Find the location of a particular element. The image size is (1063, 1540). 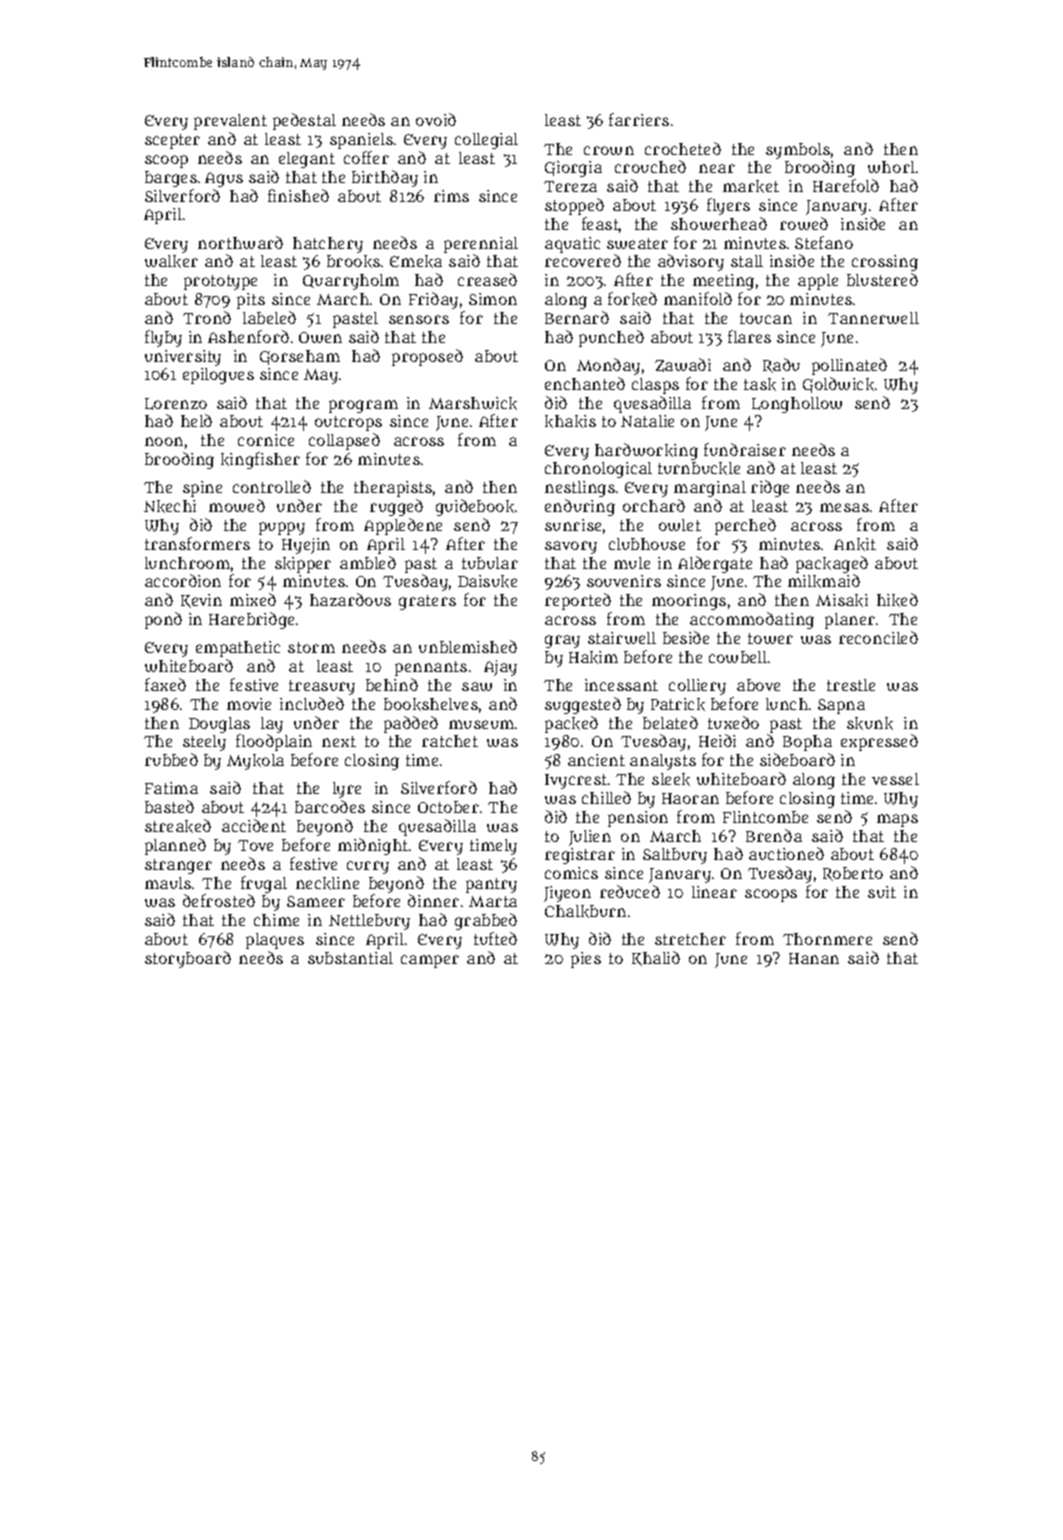

Stefano is located at coordinates (824, 242).
